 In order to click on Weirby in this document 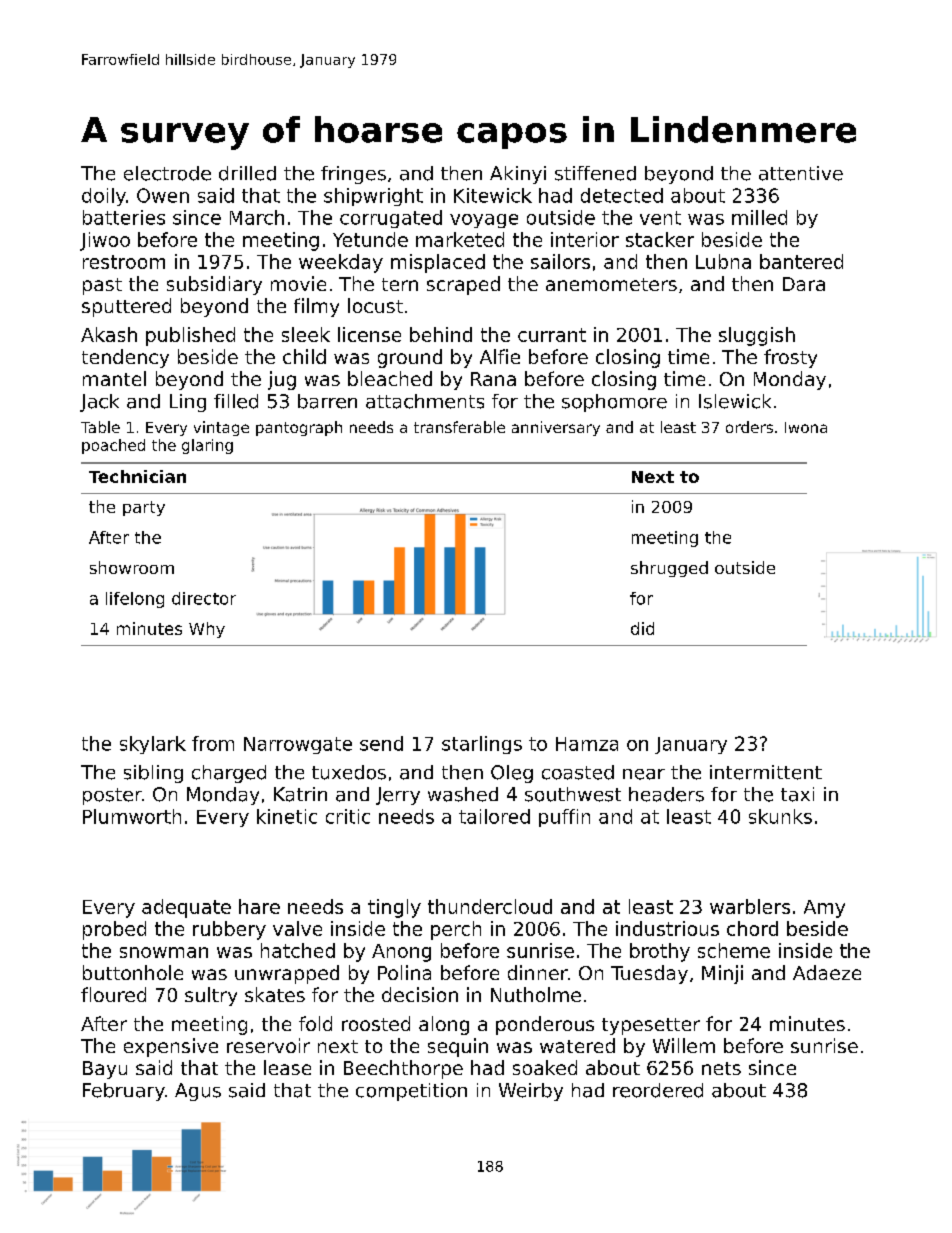, I will do `click(531, 1092)`.
